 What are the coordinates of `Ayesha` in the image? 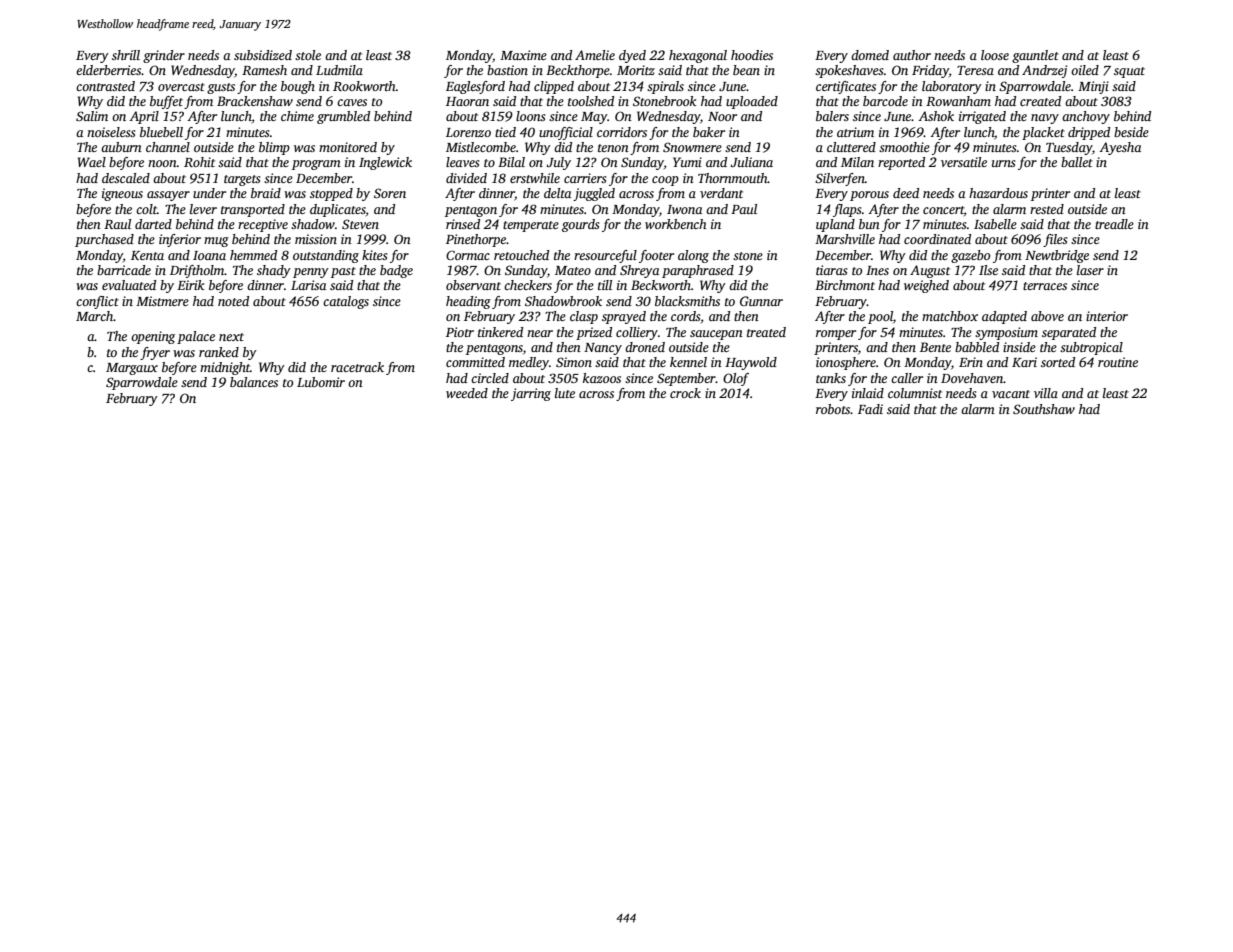 It's located at (1120, 148).
